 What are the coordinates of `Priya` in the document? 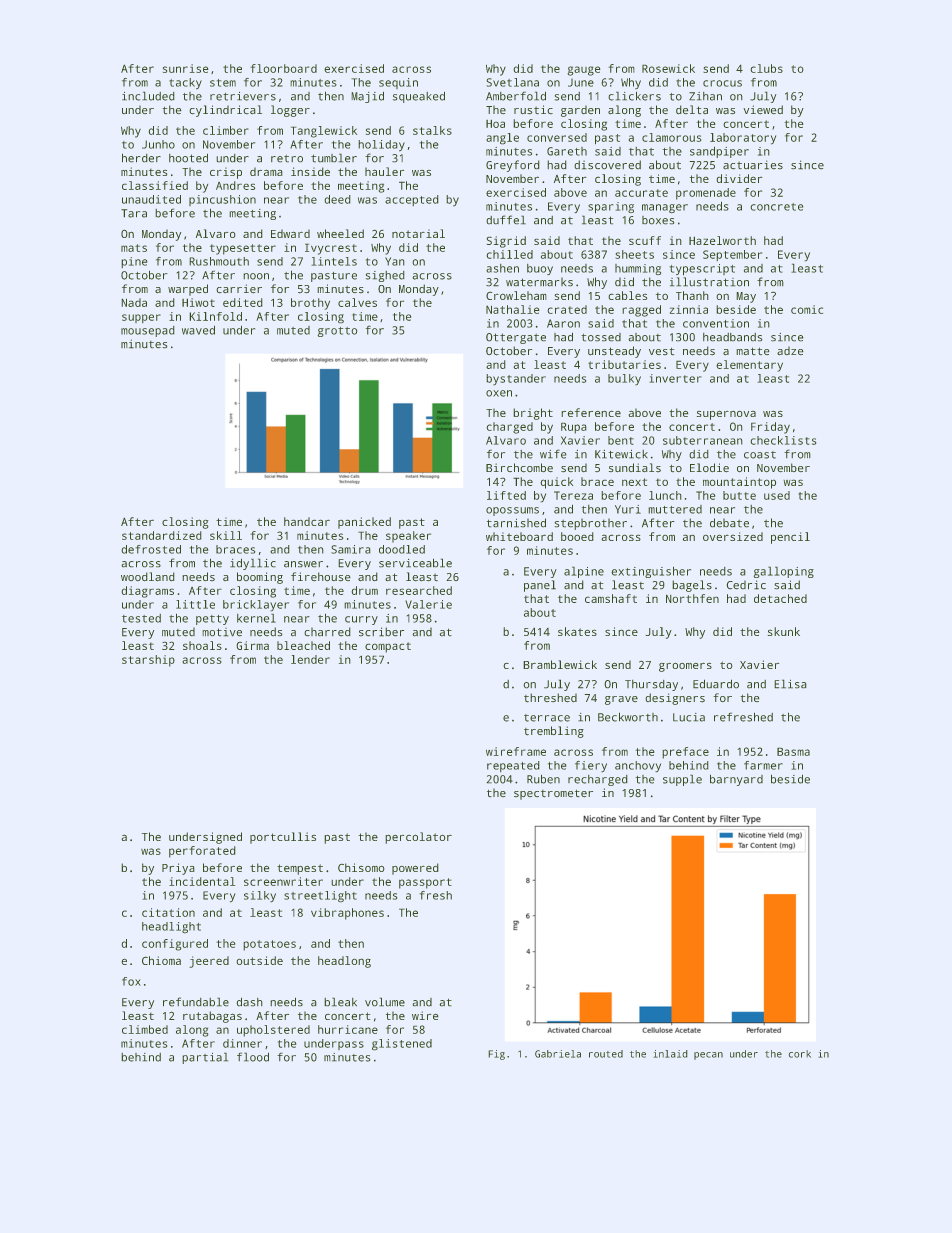 It's located at (178, 869).
